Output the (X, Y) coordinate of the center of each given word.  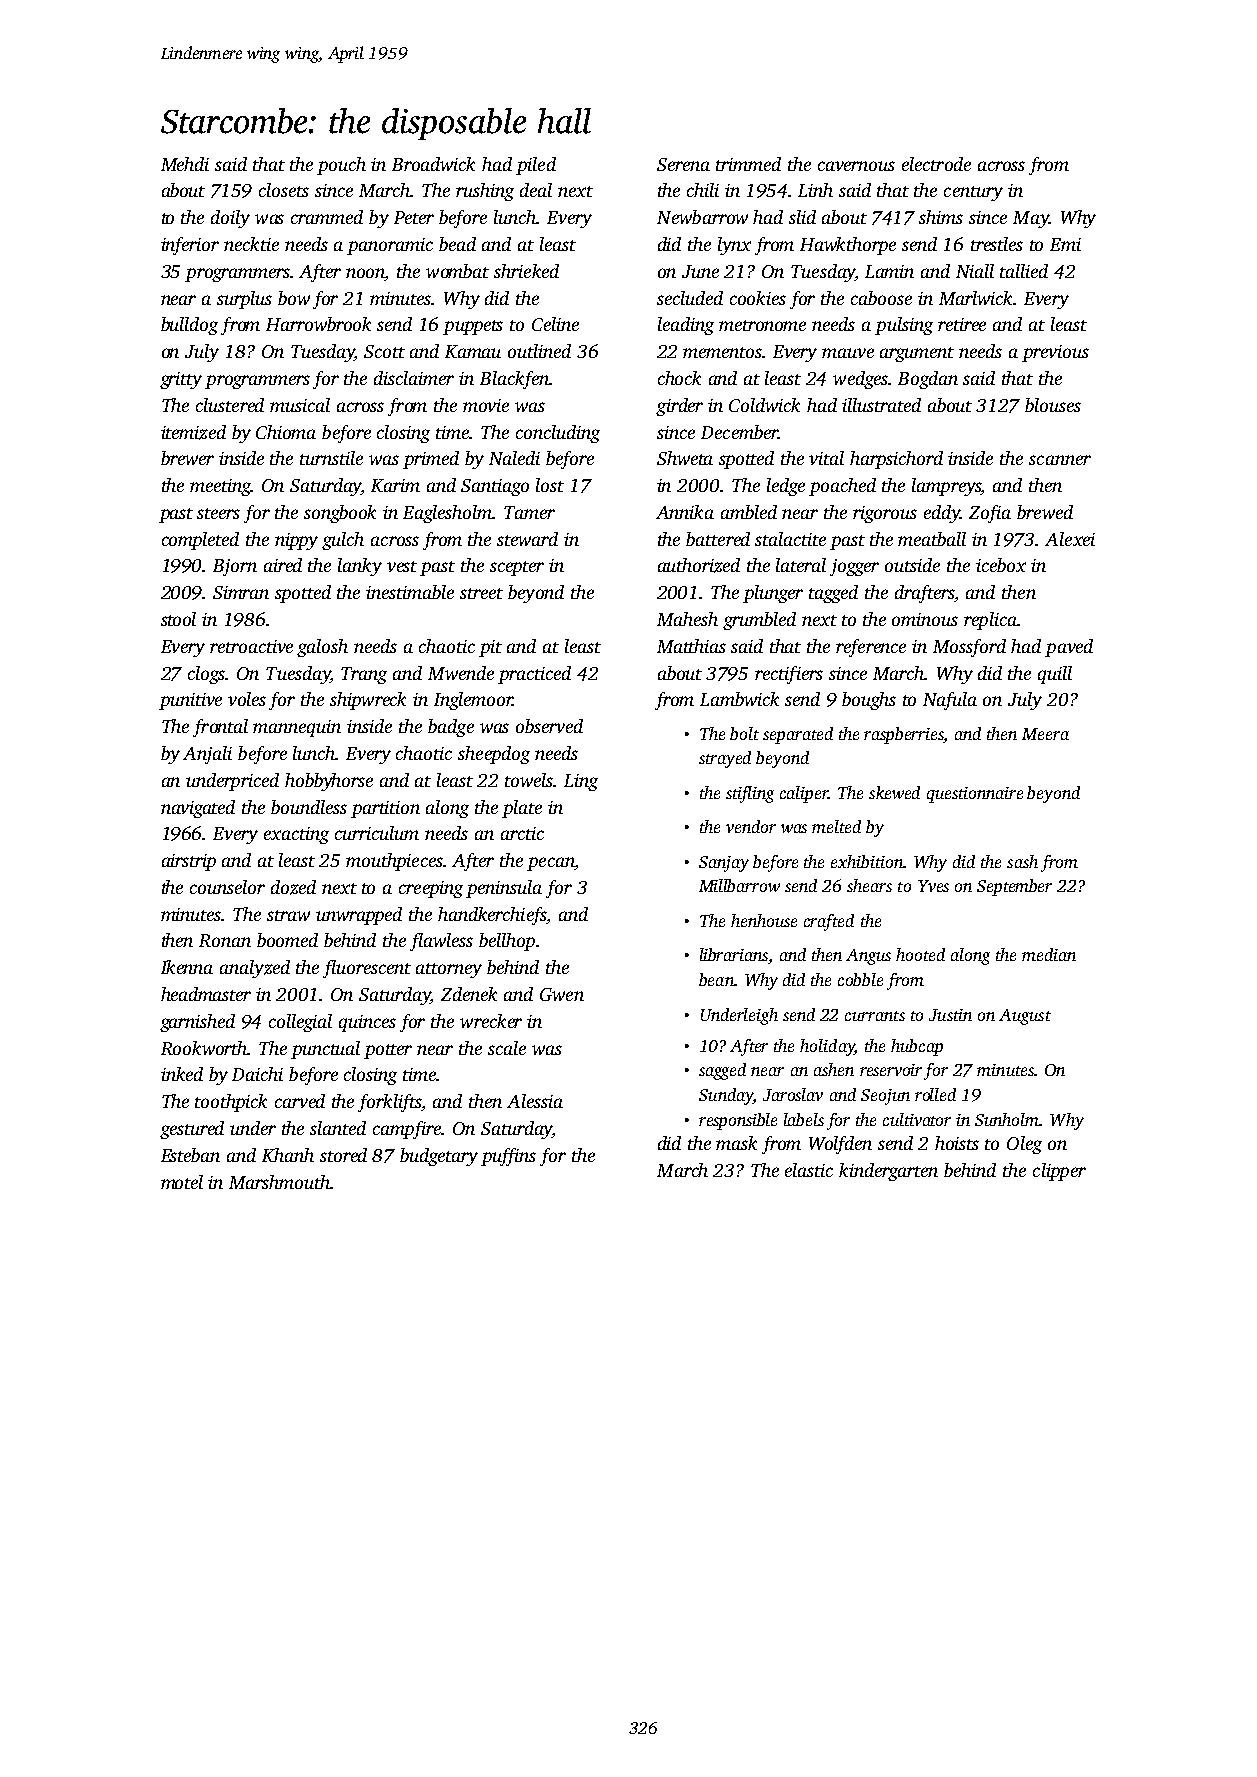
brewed (1045, 512)
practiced (534, 675)
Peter (414, 217)
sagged (722, 1071)
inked (182, 1074)
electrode (936, 164)
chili (703, 190)
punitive (190, 701)
